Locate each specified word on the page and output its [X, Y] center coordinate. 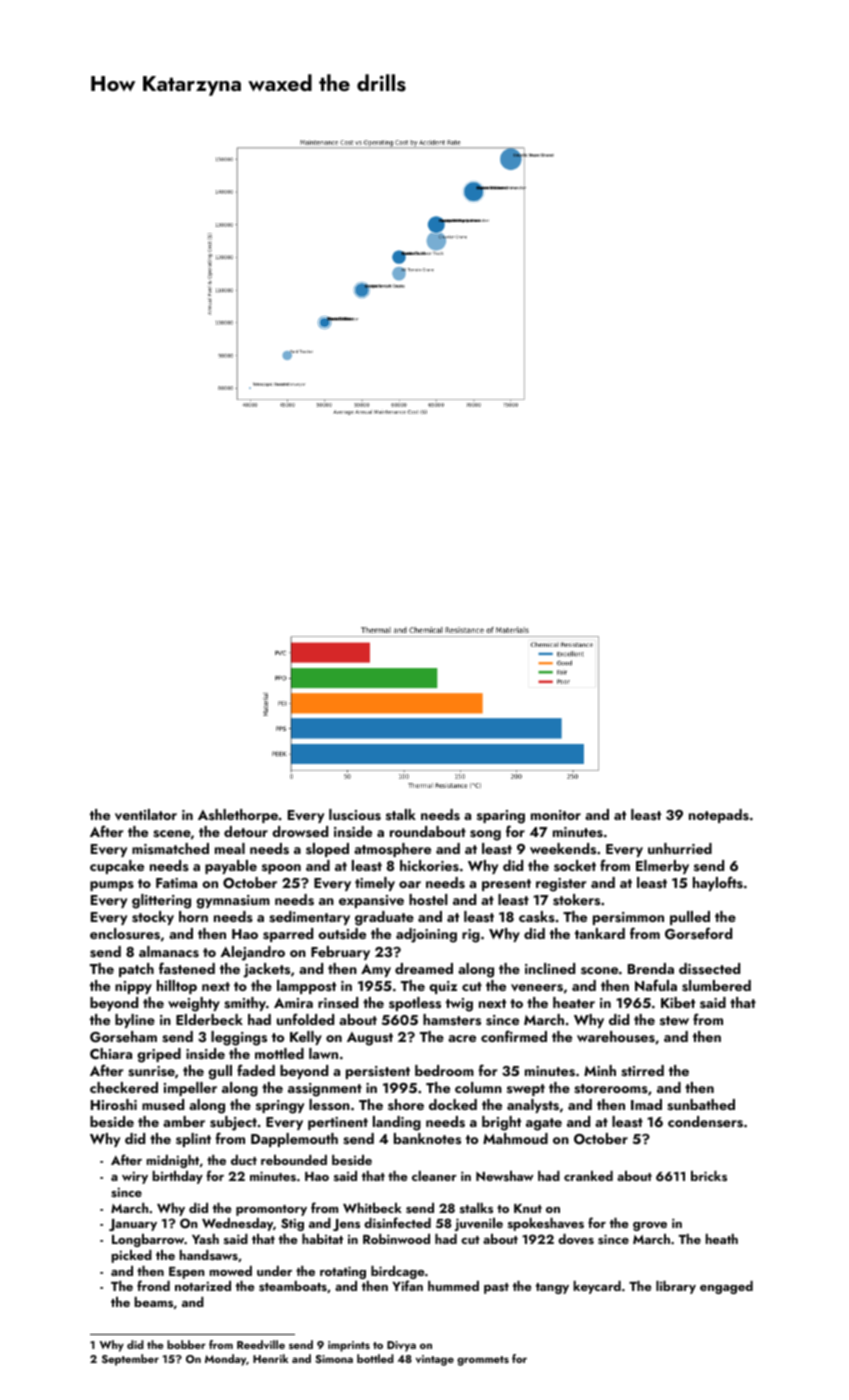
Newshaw [505, 1176]
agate [544, 1124]
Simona [334, 1359]
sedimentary [309, 918]
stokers [576, 900]
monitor [556, 815]
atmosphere [392, 850]
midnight [173, 1161]
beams [153, 1302]
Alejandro [252, 953]
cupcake [117, 867]
